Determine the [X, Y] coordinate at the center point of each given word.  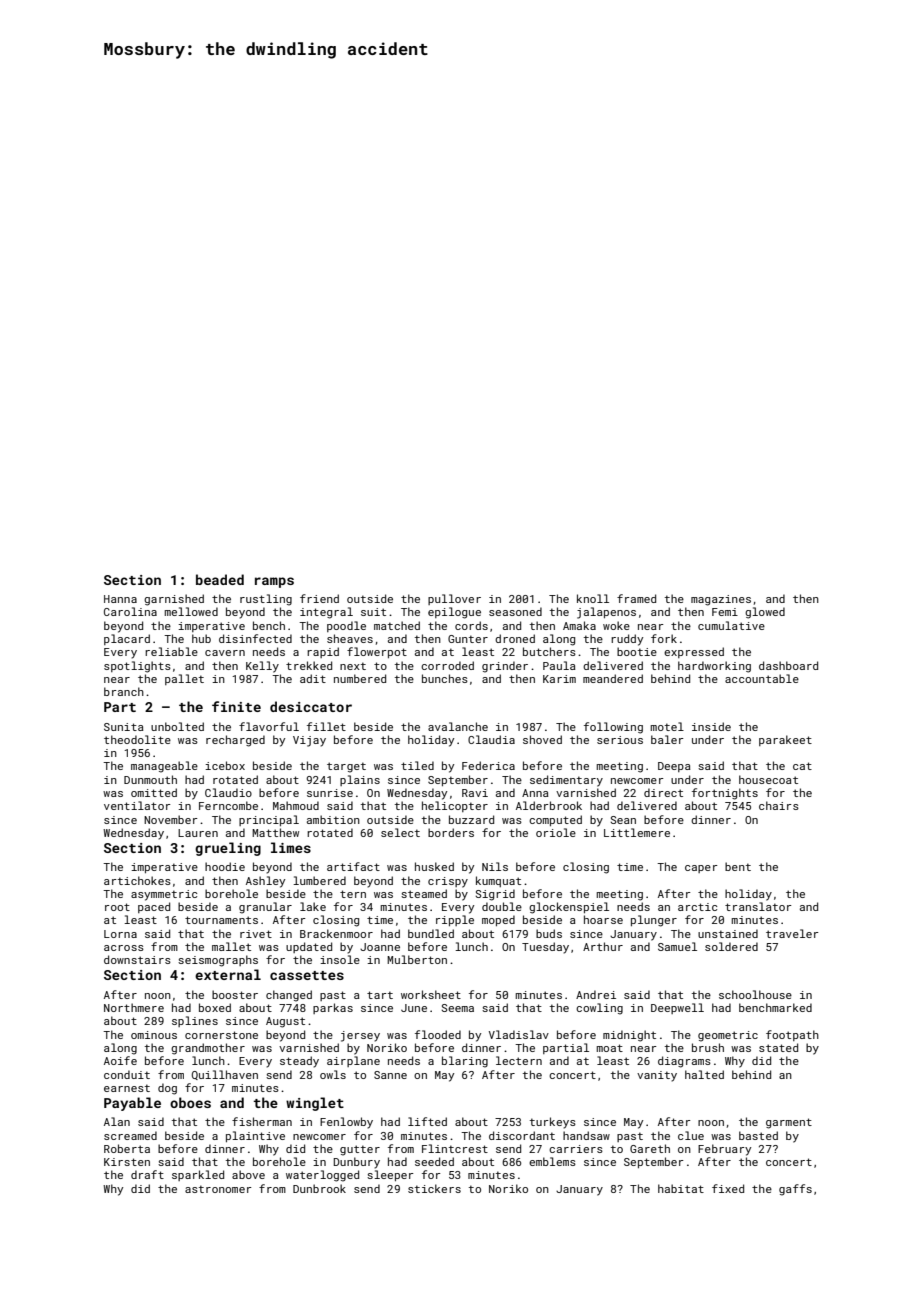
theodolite [137, 739]
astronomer [218, 1189]
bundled [431, 933]
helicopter [455, 806]
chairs [779, 805]
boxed [215, 1007]
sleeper [390, 1175]
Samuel [677, 946]
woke [616, 625]
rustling [266, 600]
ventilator [137, 805]
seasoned [515, 611]
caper [701, 869]
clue [691, 1135]
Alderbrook [549, 805]
